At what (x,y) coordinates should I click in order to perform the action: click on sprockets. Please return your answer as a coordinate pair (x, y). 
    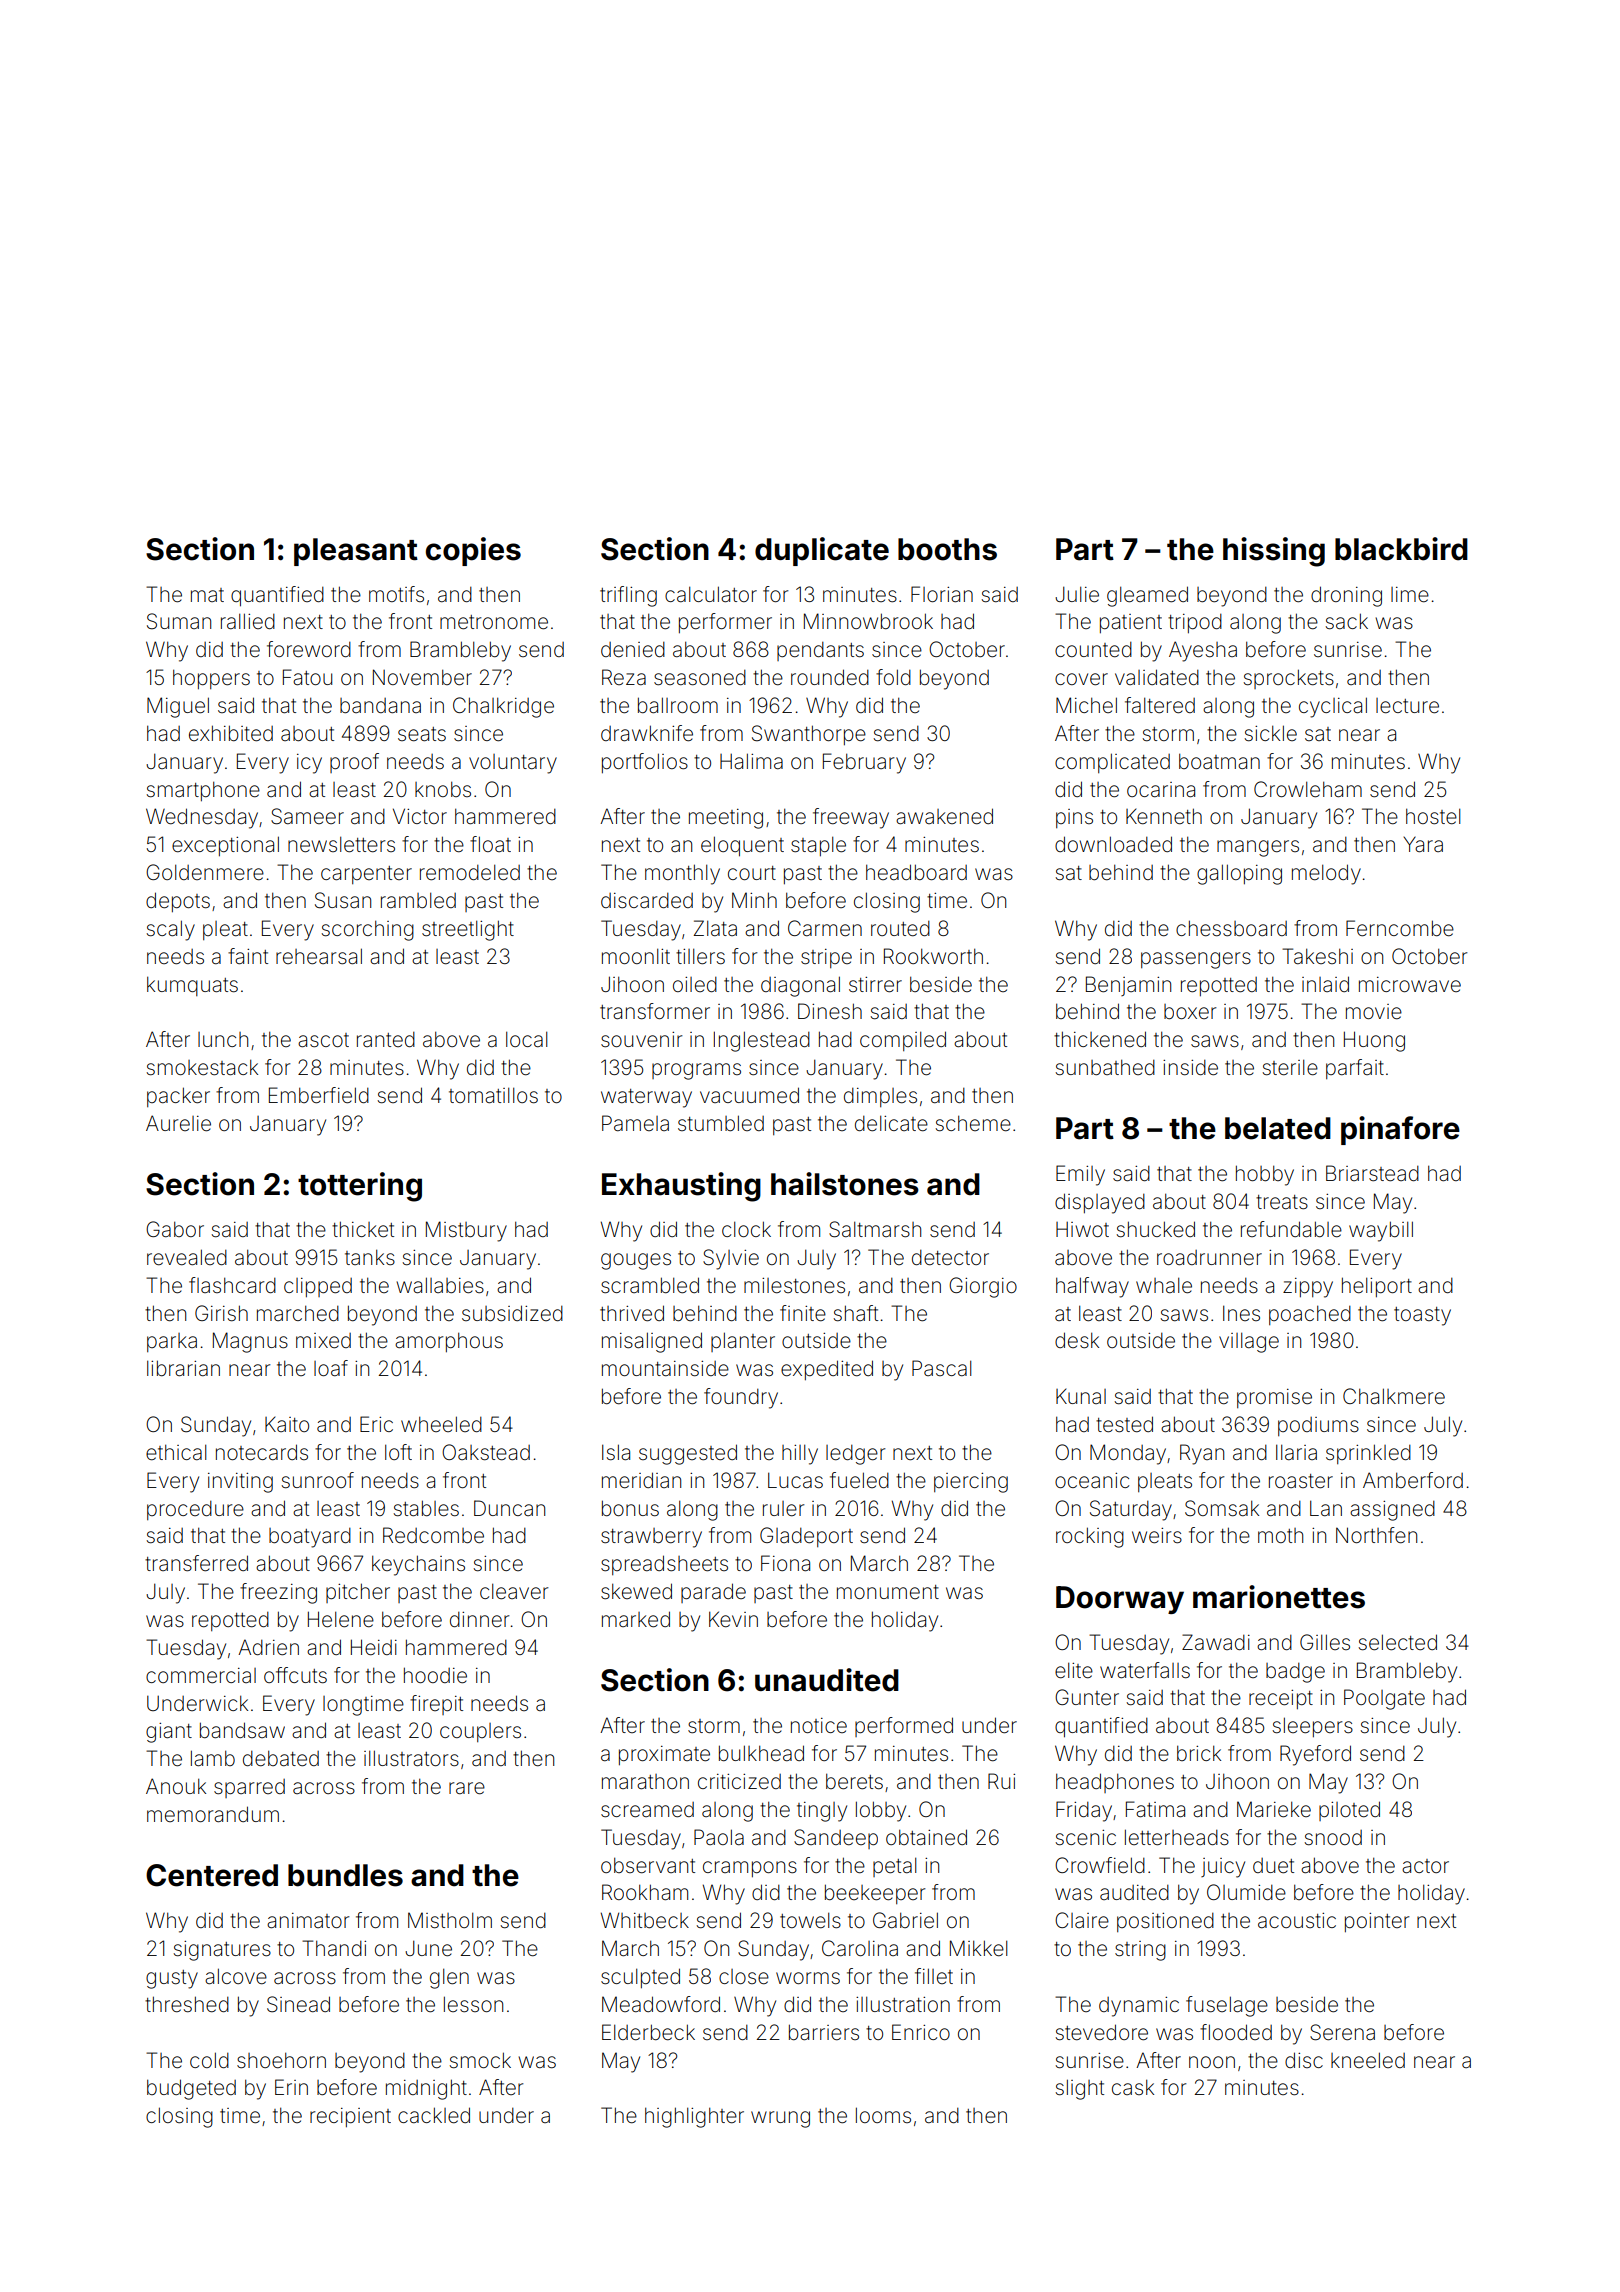
    Looking at the image, I should click on (1289, 679).
